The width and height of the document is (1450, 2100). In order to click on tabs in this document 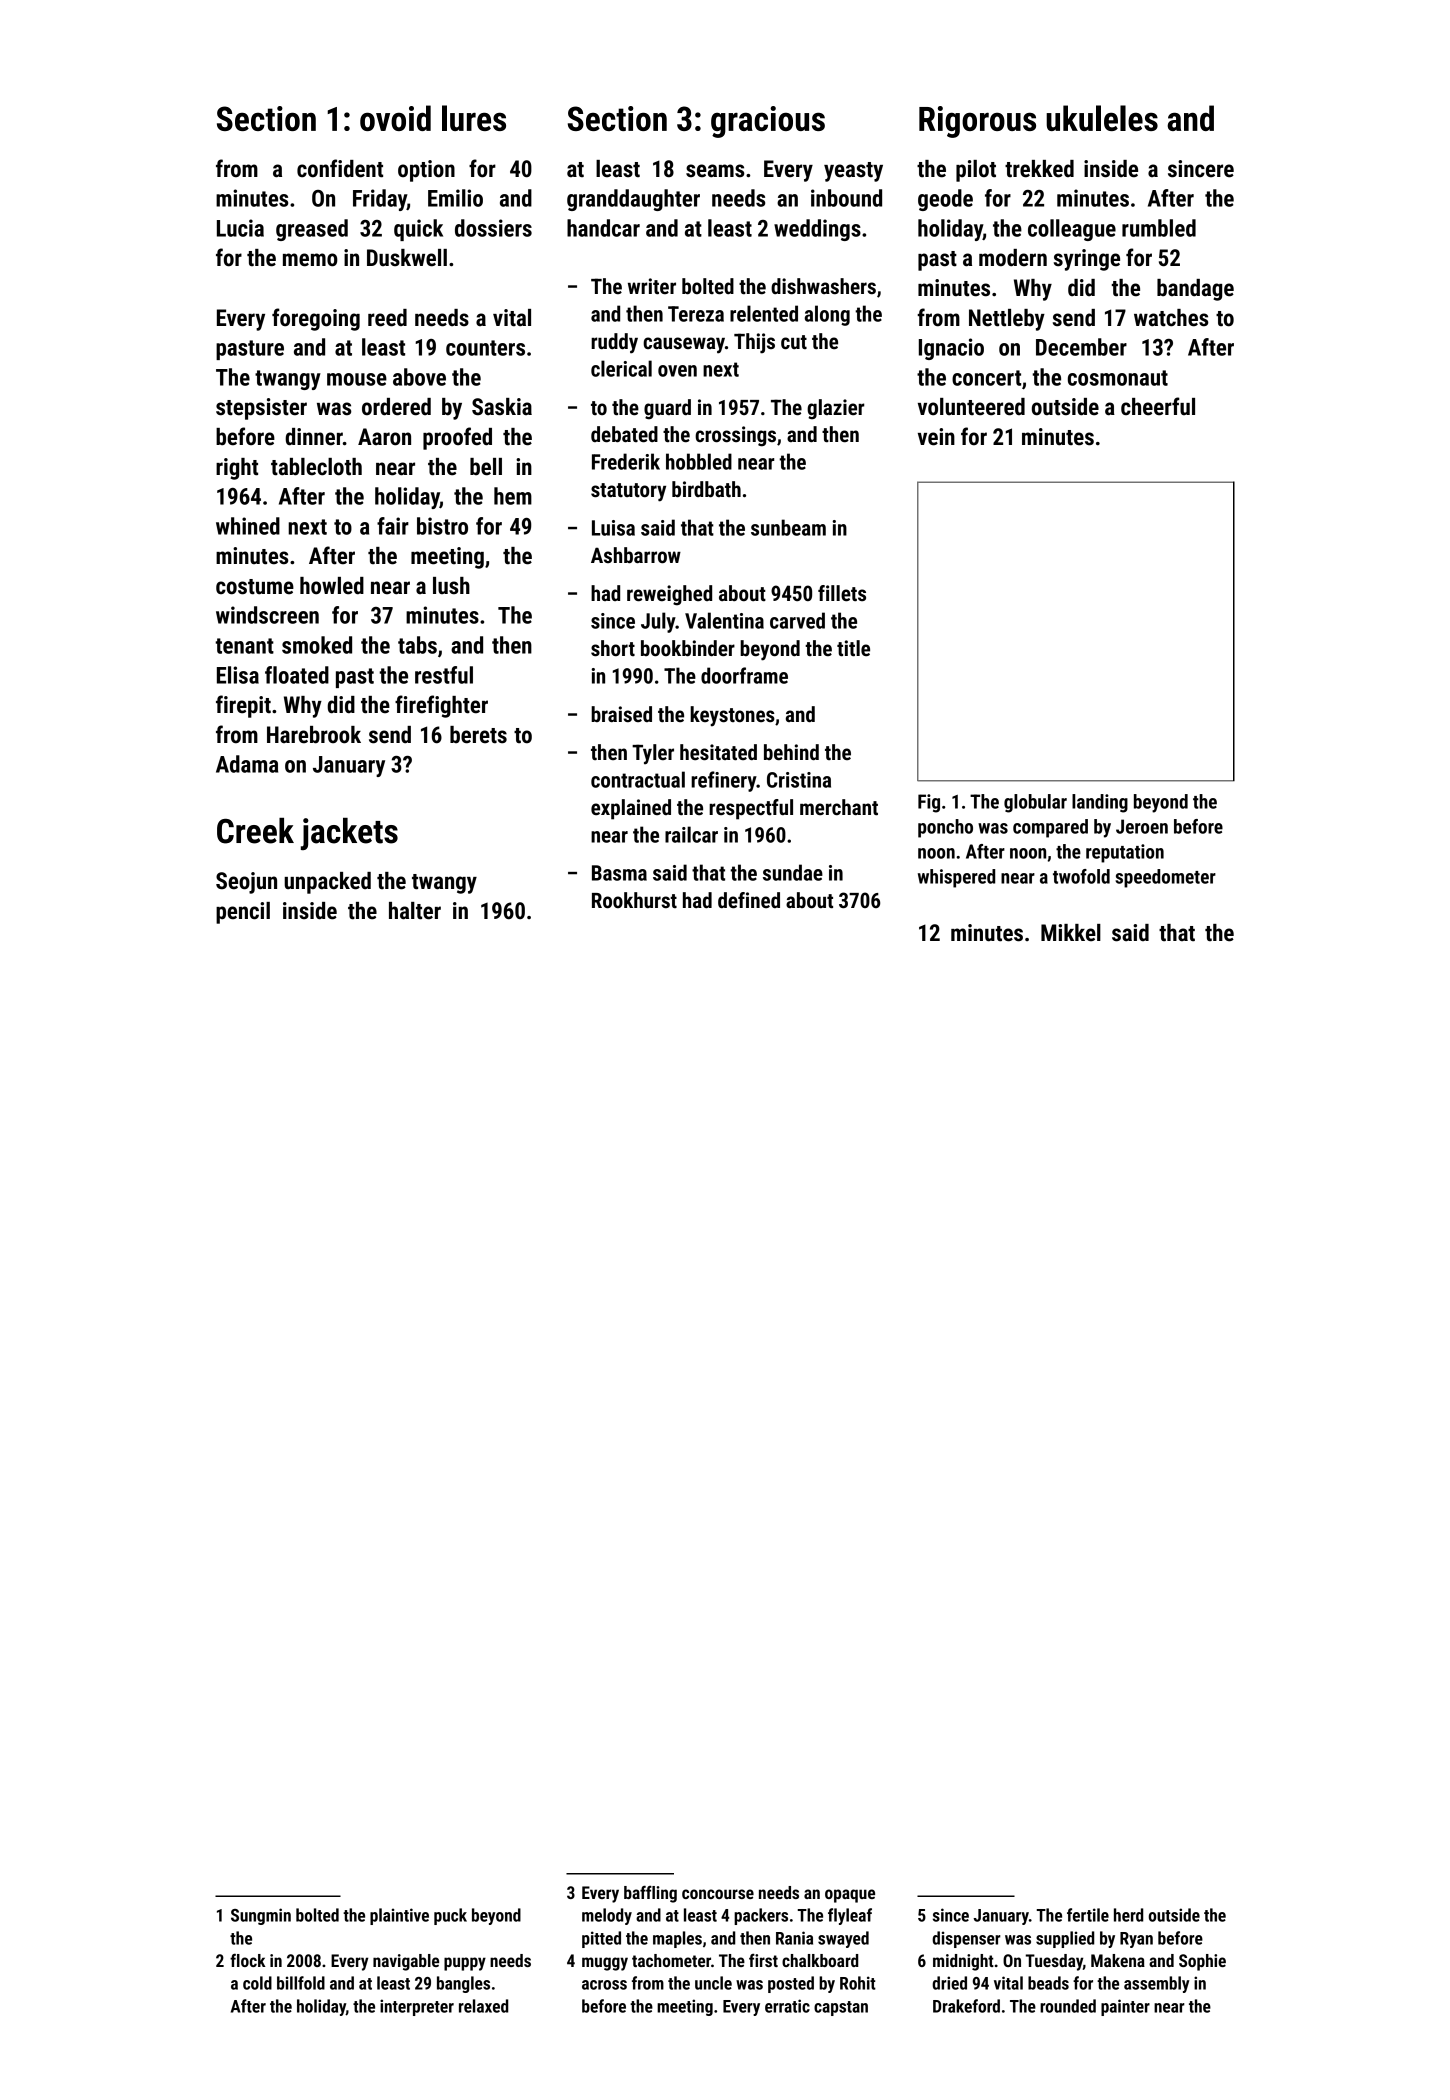, I will do `click(417, 645)`.
